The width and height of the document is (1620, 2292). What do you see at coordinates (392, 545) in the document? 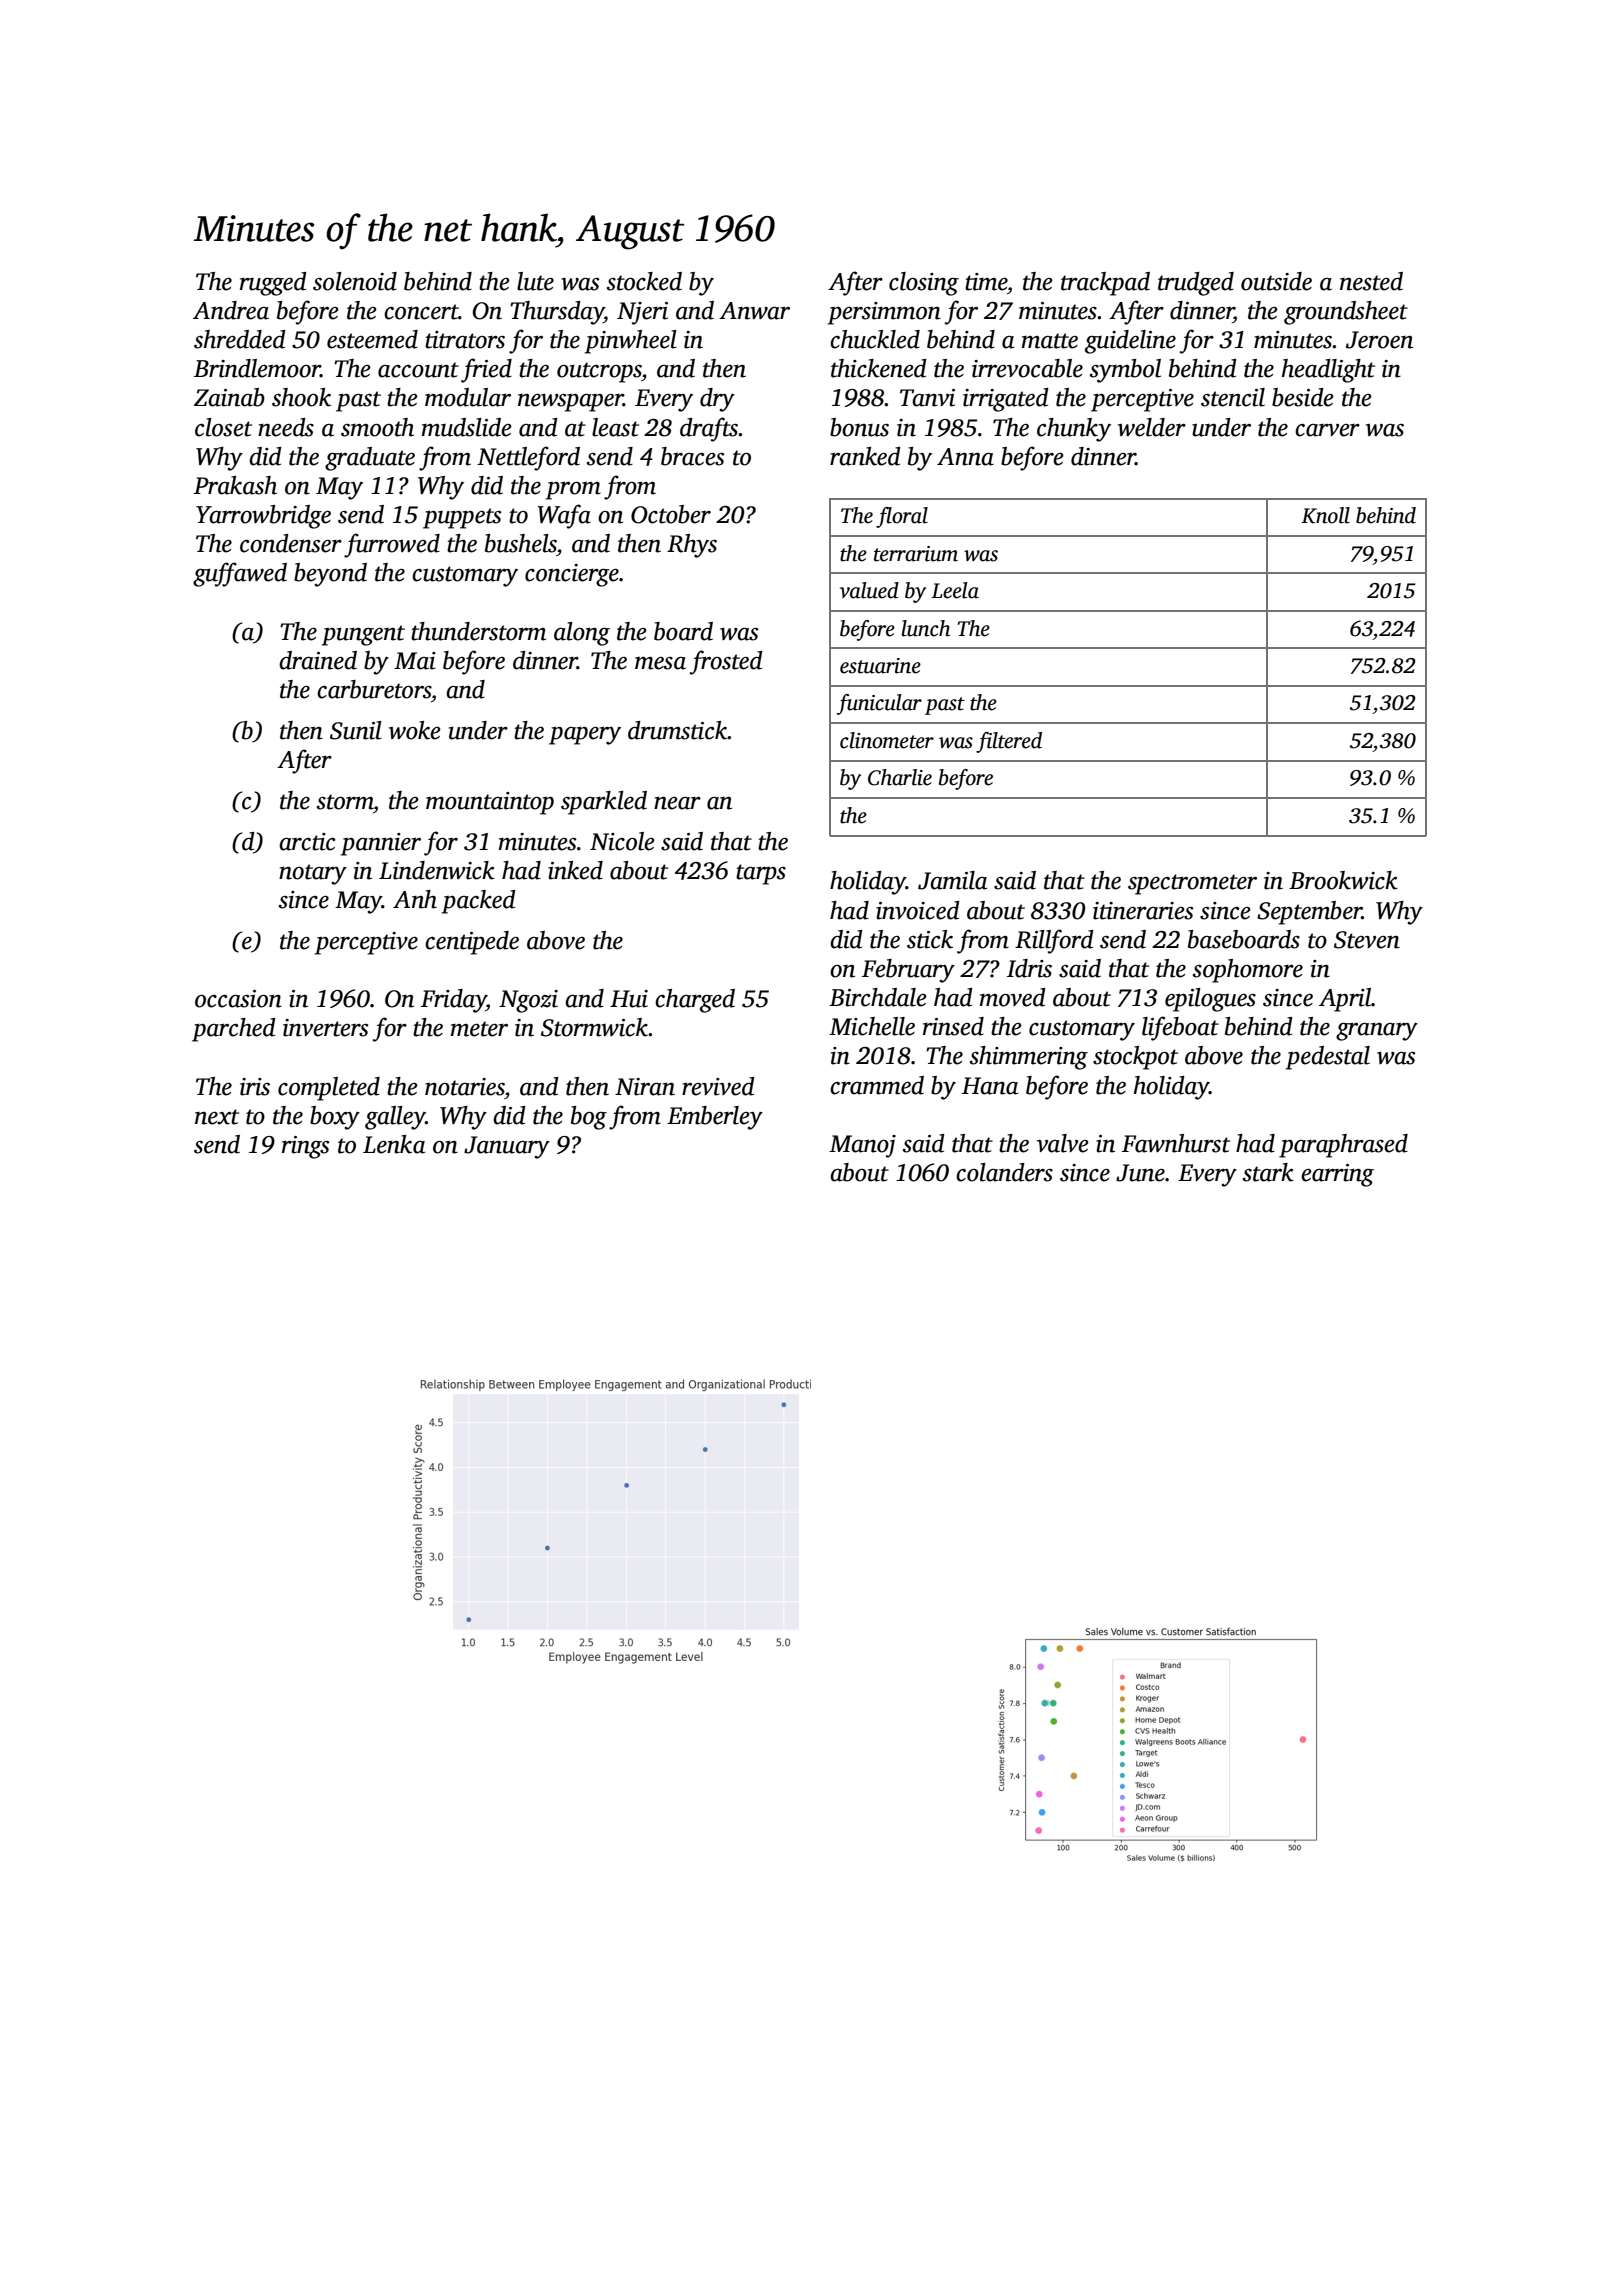
I see `furrowed` at bounding box center [392, 545].
